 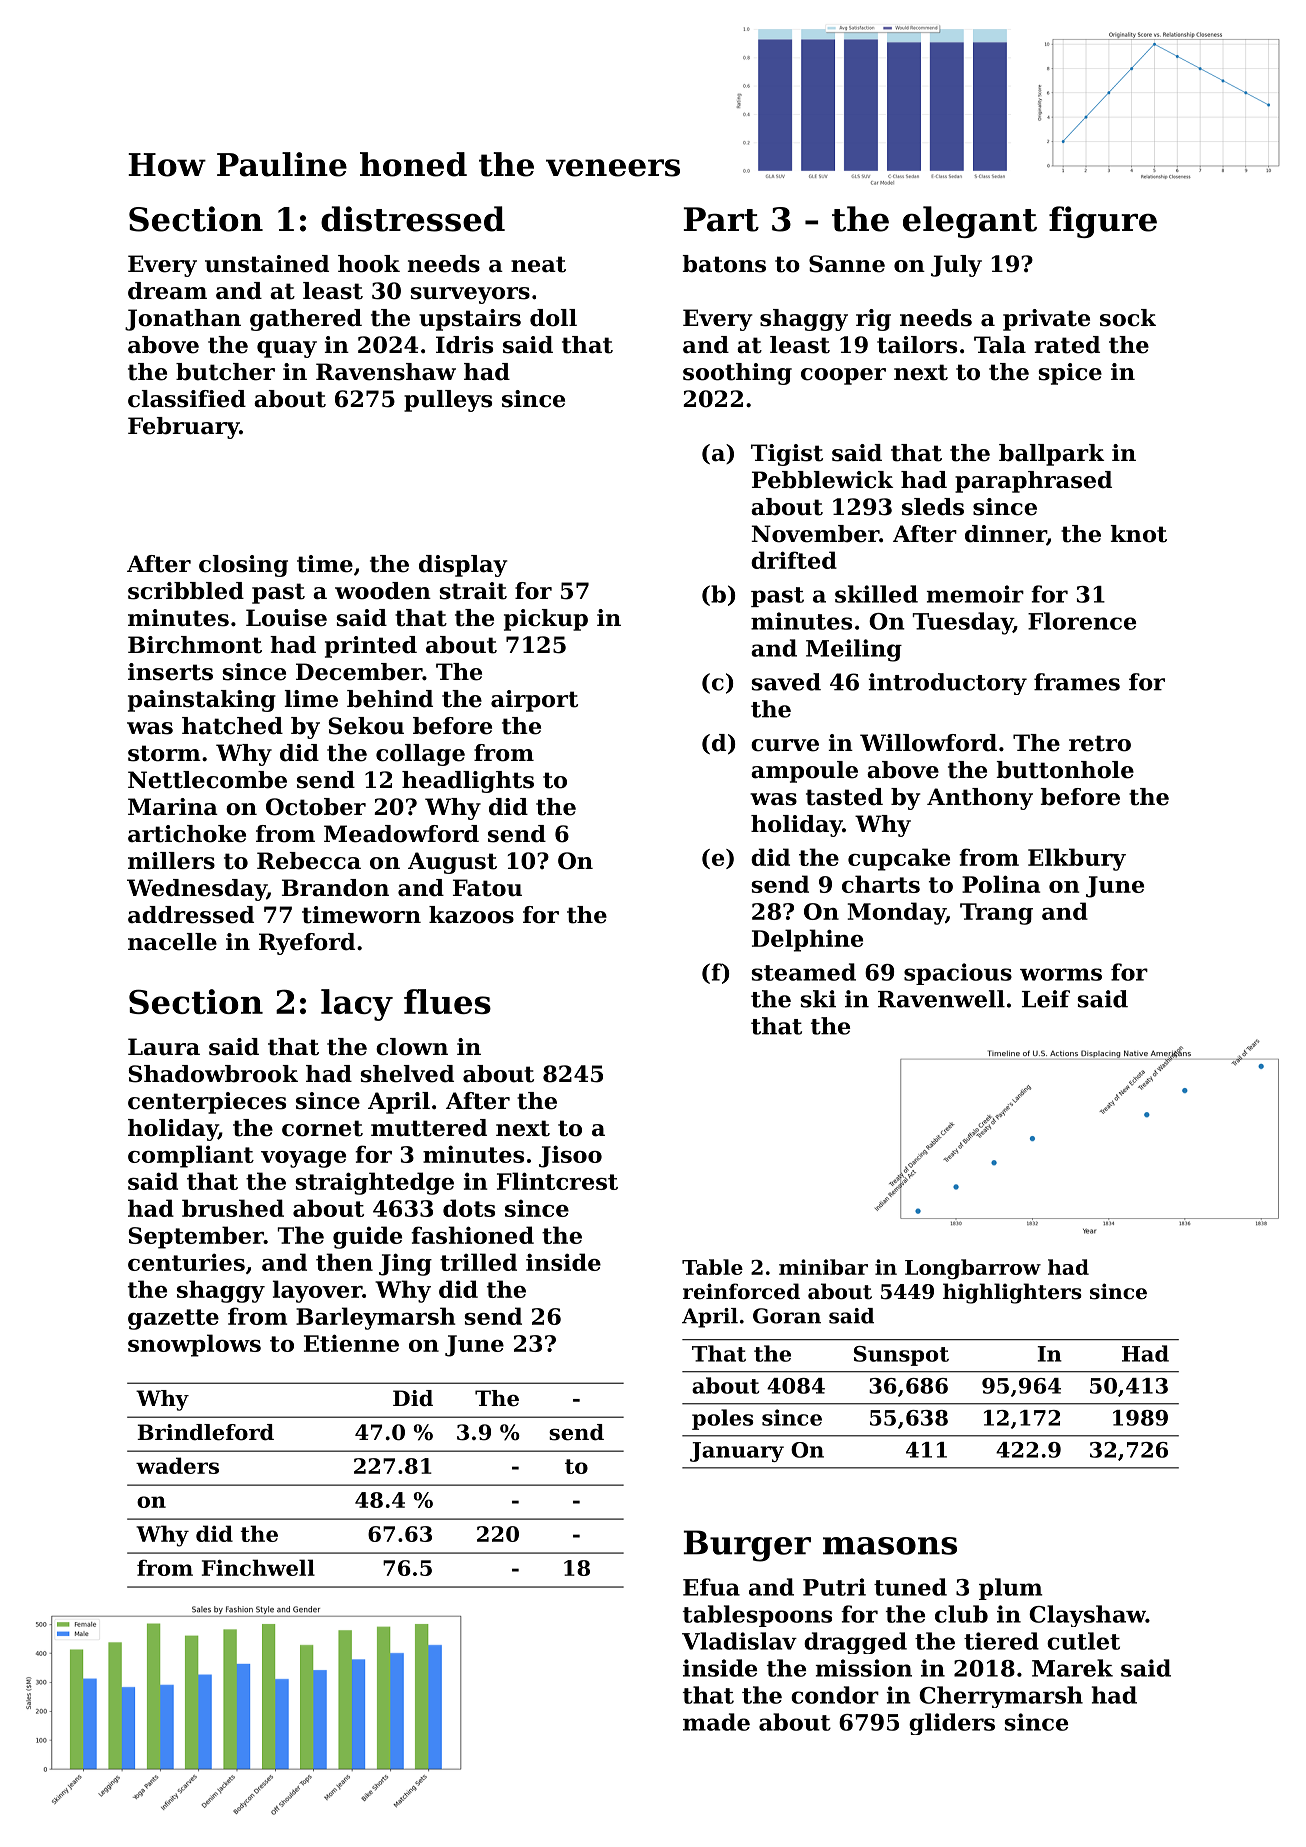 I want to click on gliders, so click(x=952, y=1724).
